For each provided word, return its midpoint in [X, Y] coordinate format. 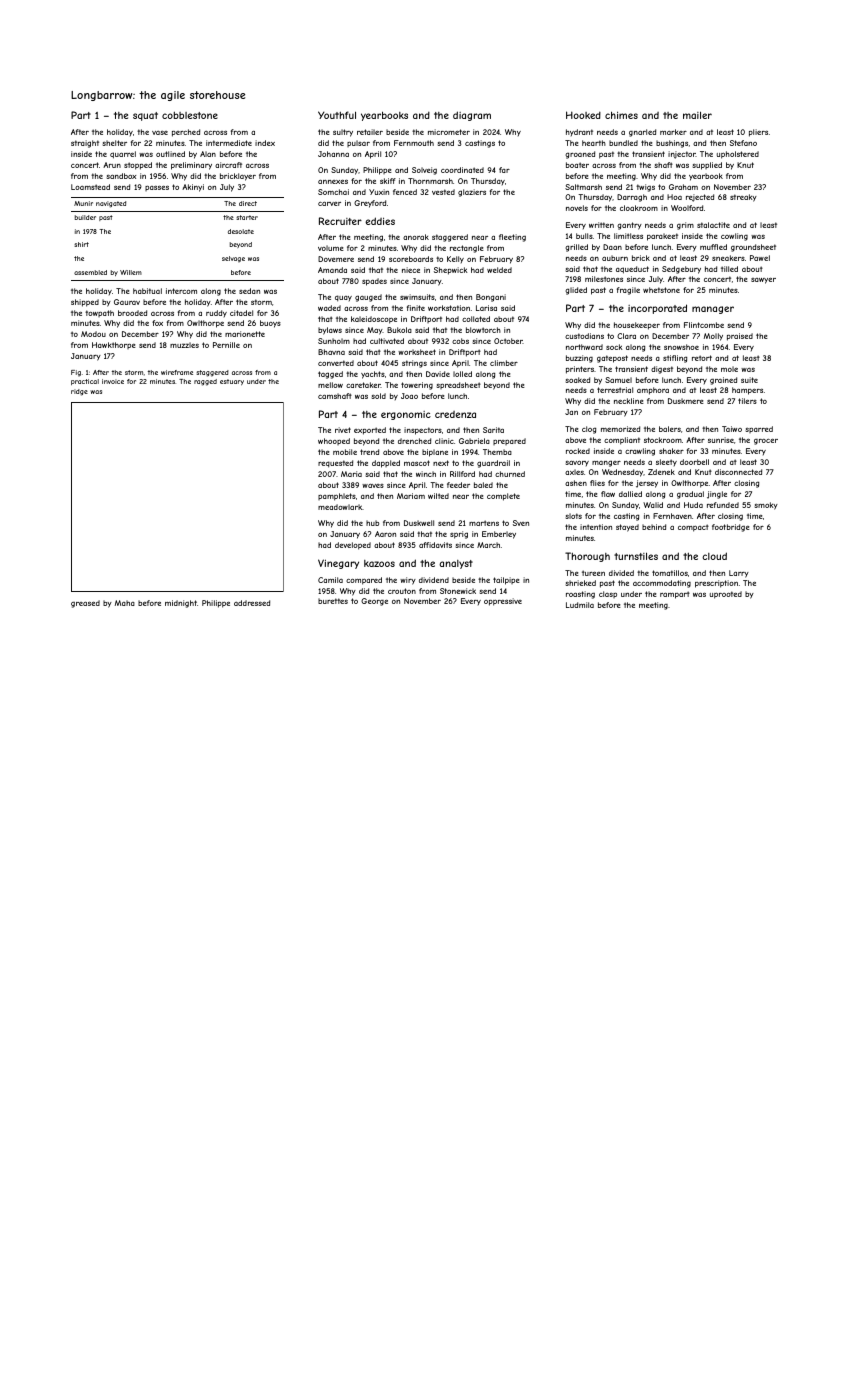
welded [499, 270]
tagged [330, 375]
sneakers [728, 258]
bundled [623, 143]
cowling [734, 237]
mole [729, 369]
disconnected [738, 472]
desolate [241, 231]
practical [85, 382]
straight [85, 144]
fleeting [512, 238]
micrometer [449, 132]
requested [335, 464]
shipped [85, 303]
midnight [181, 604]
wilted [438, 496]
